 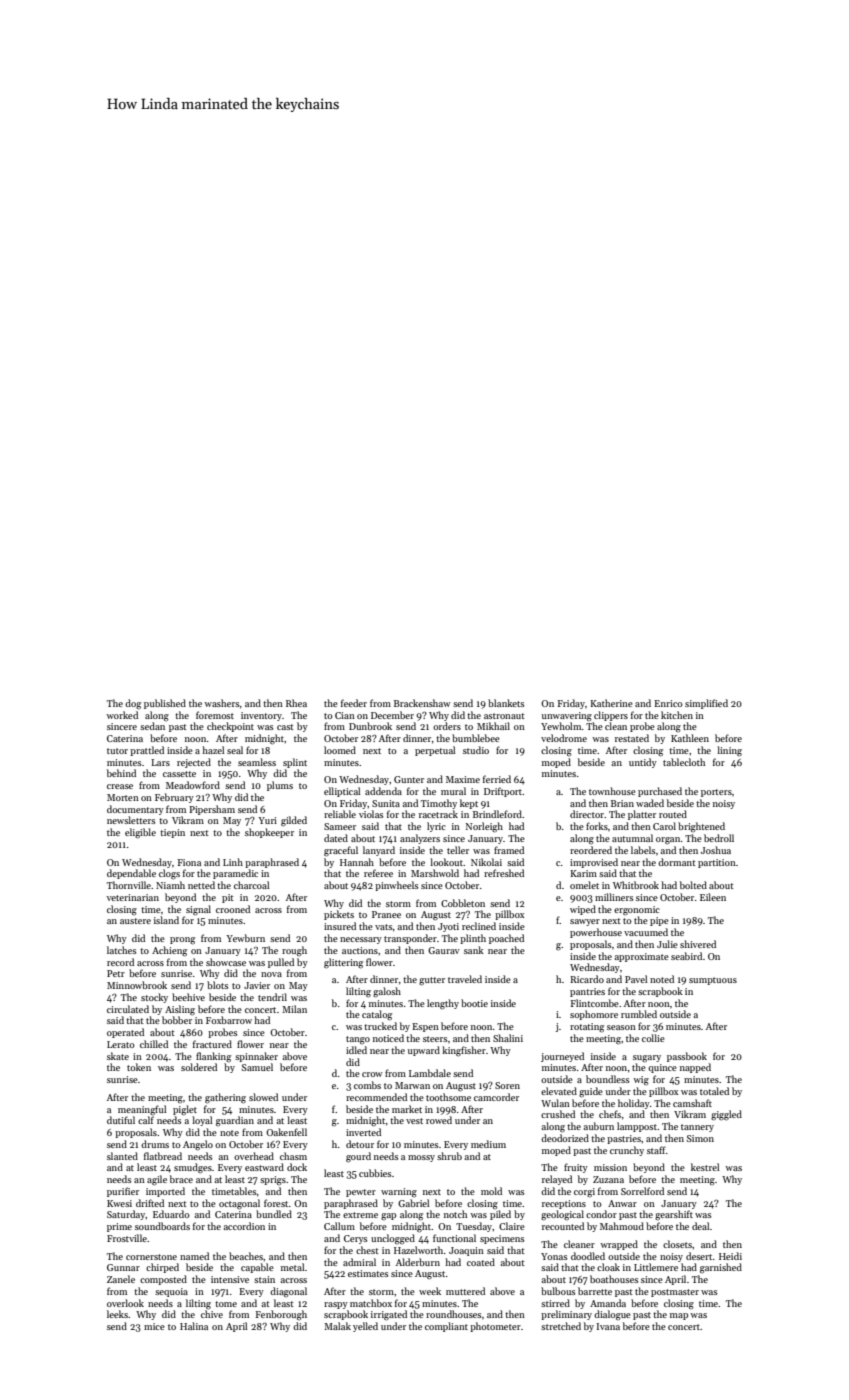 What do you see at coordinates (194, 1326) in the screenshot?
I see `Halina` at bounding box center [194, 1326].
